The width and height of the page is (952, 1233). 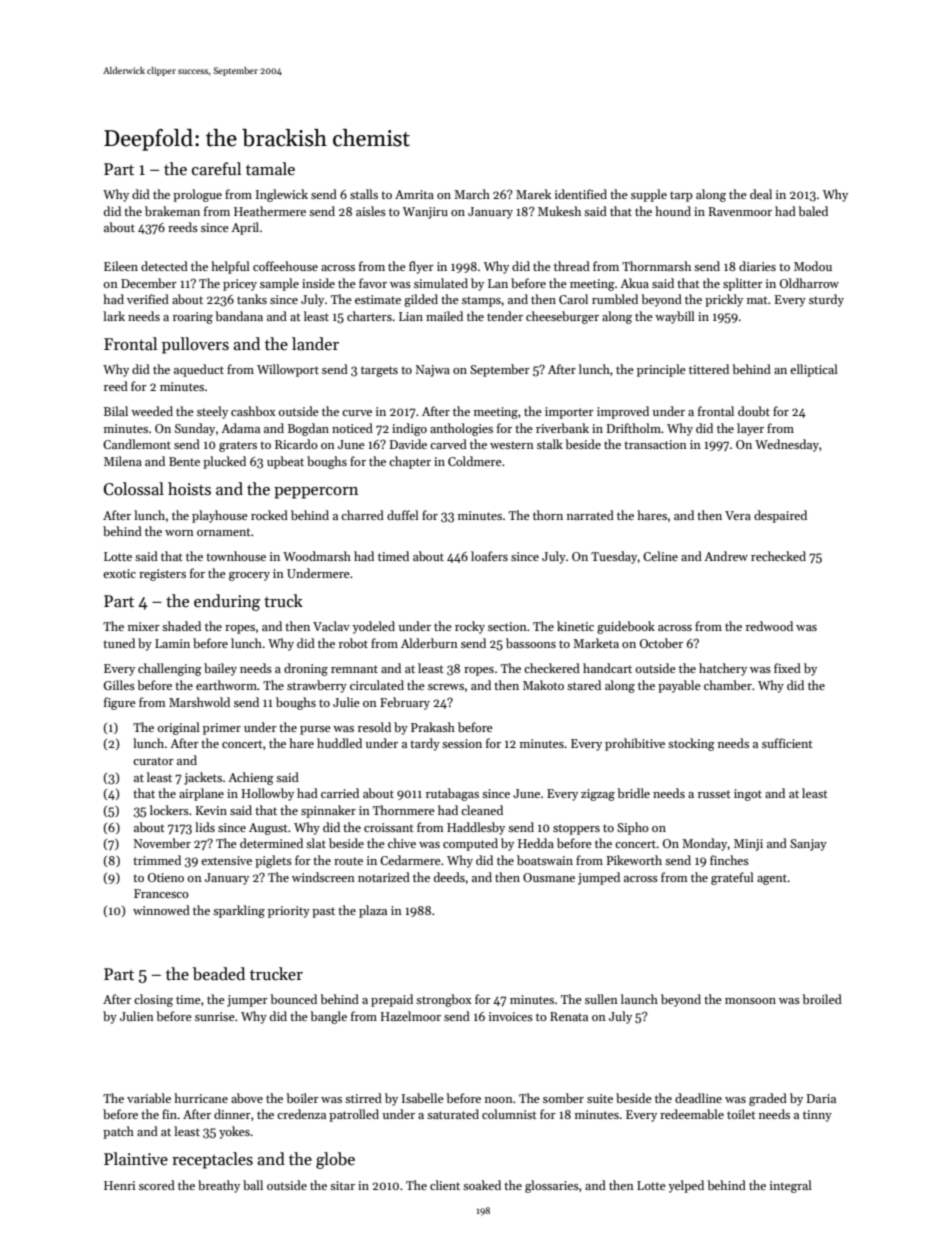 What do you see at coordinates (270, 169) in the page?
I see `tamale` at bounding box center [270, 169].
